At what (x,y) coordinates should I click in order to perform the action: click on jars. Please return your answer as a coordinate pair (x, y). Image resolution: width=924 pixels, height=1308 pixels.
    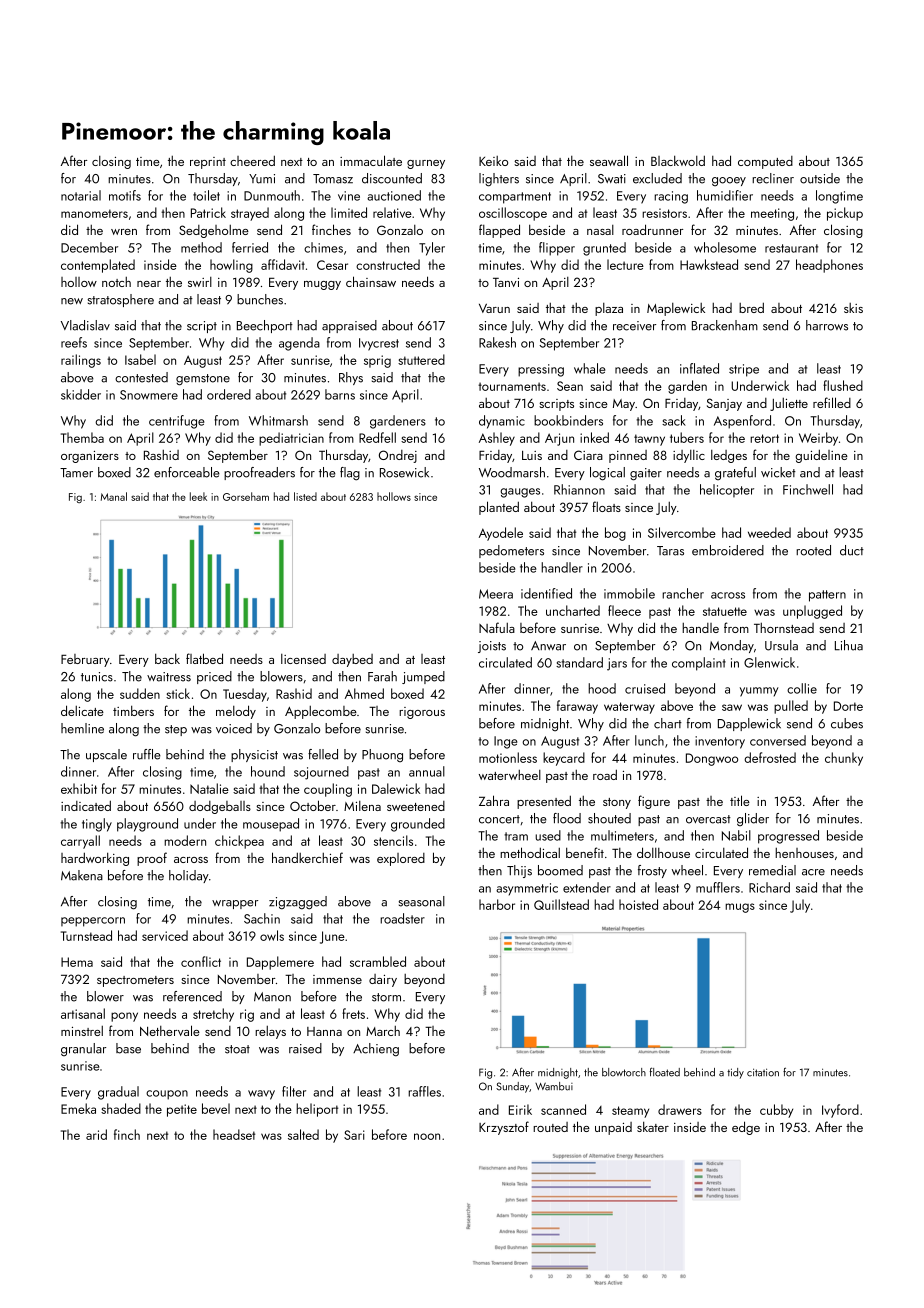
    Looking at the image, I should click on (617, 664).
